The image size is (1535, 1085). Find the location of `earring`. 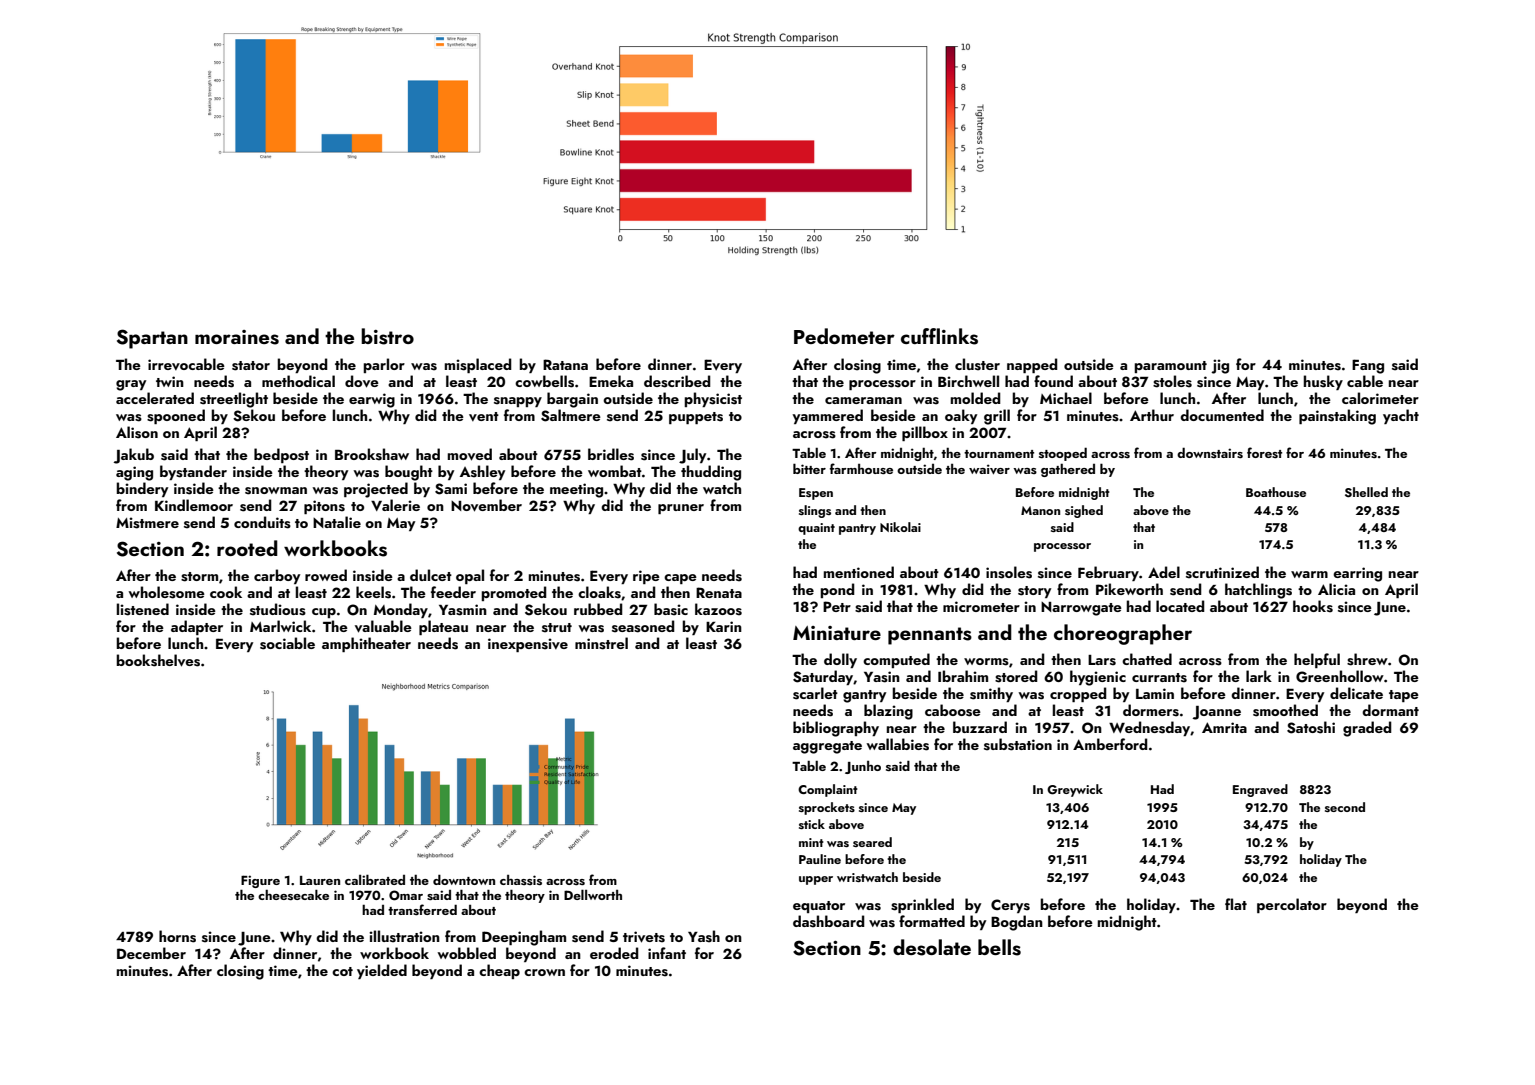

earring is located at coordinates (1357, 574).
